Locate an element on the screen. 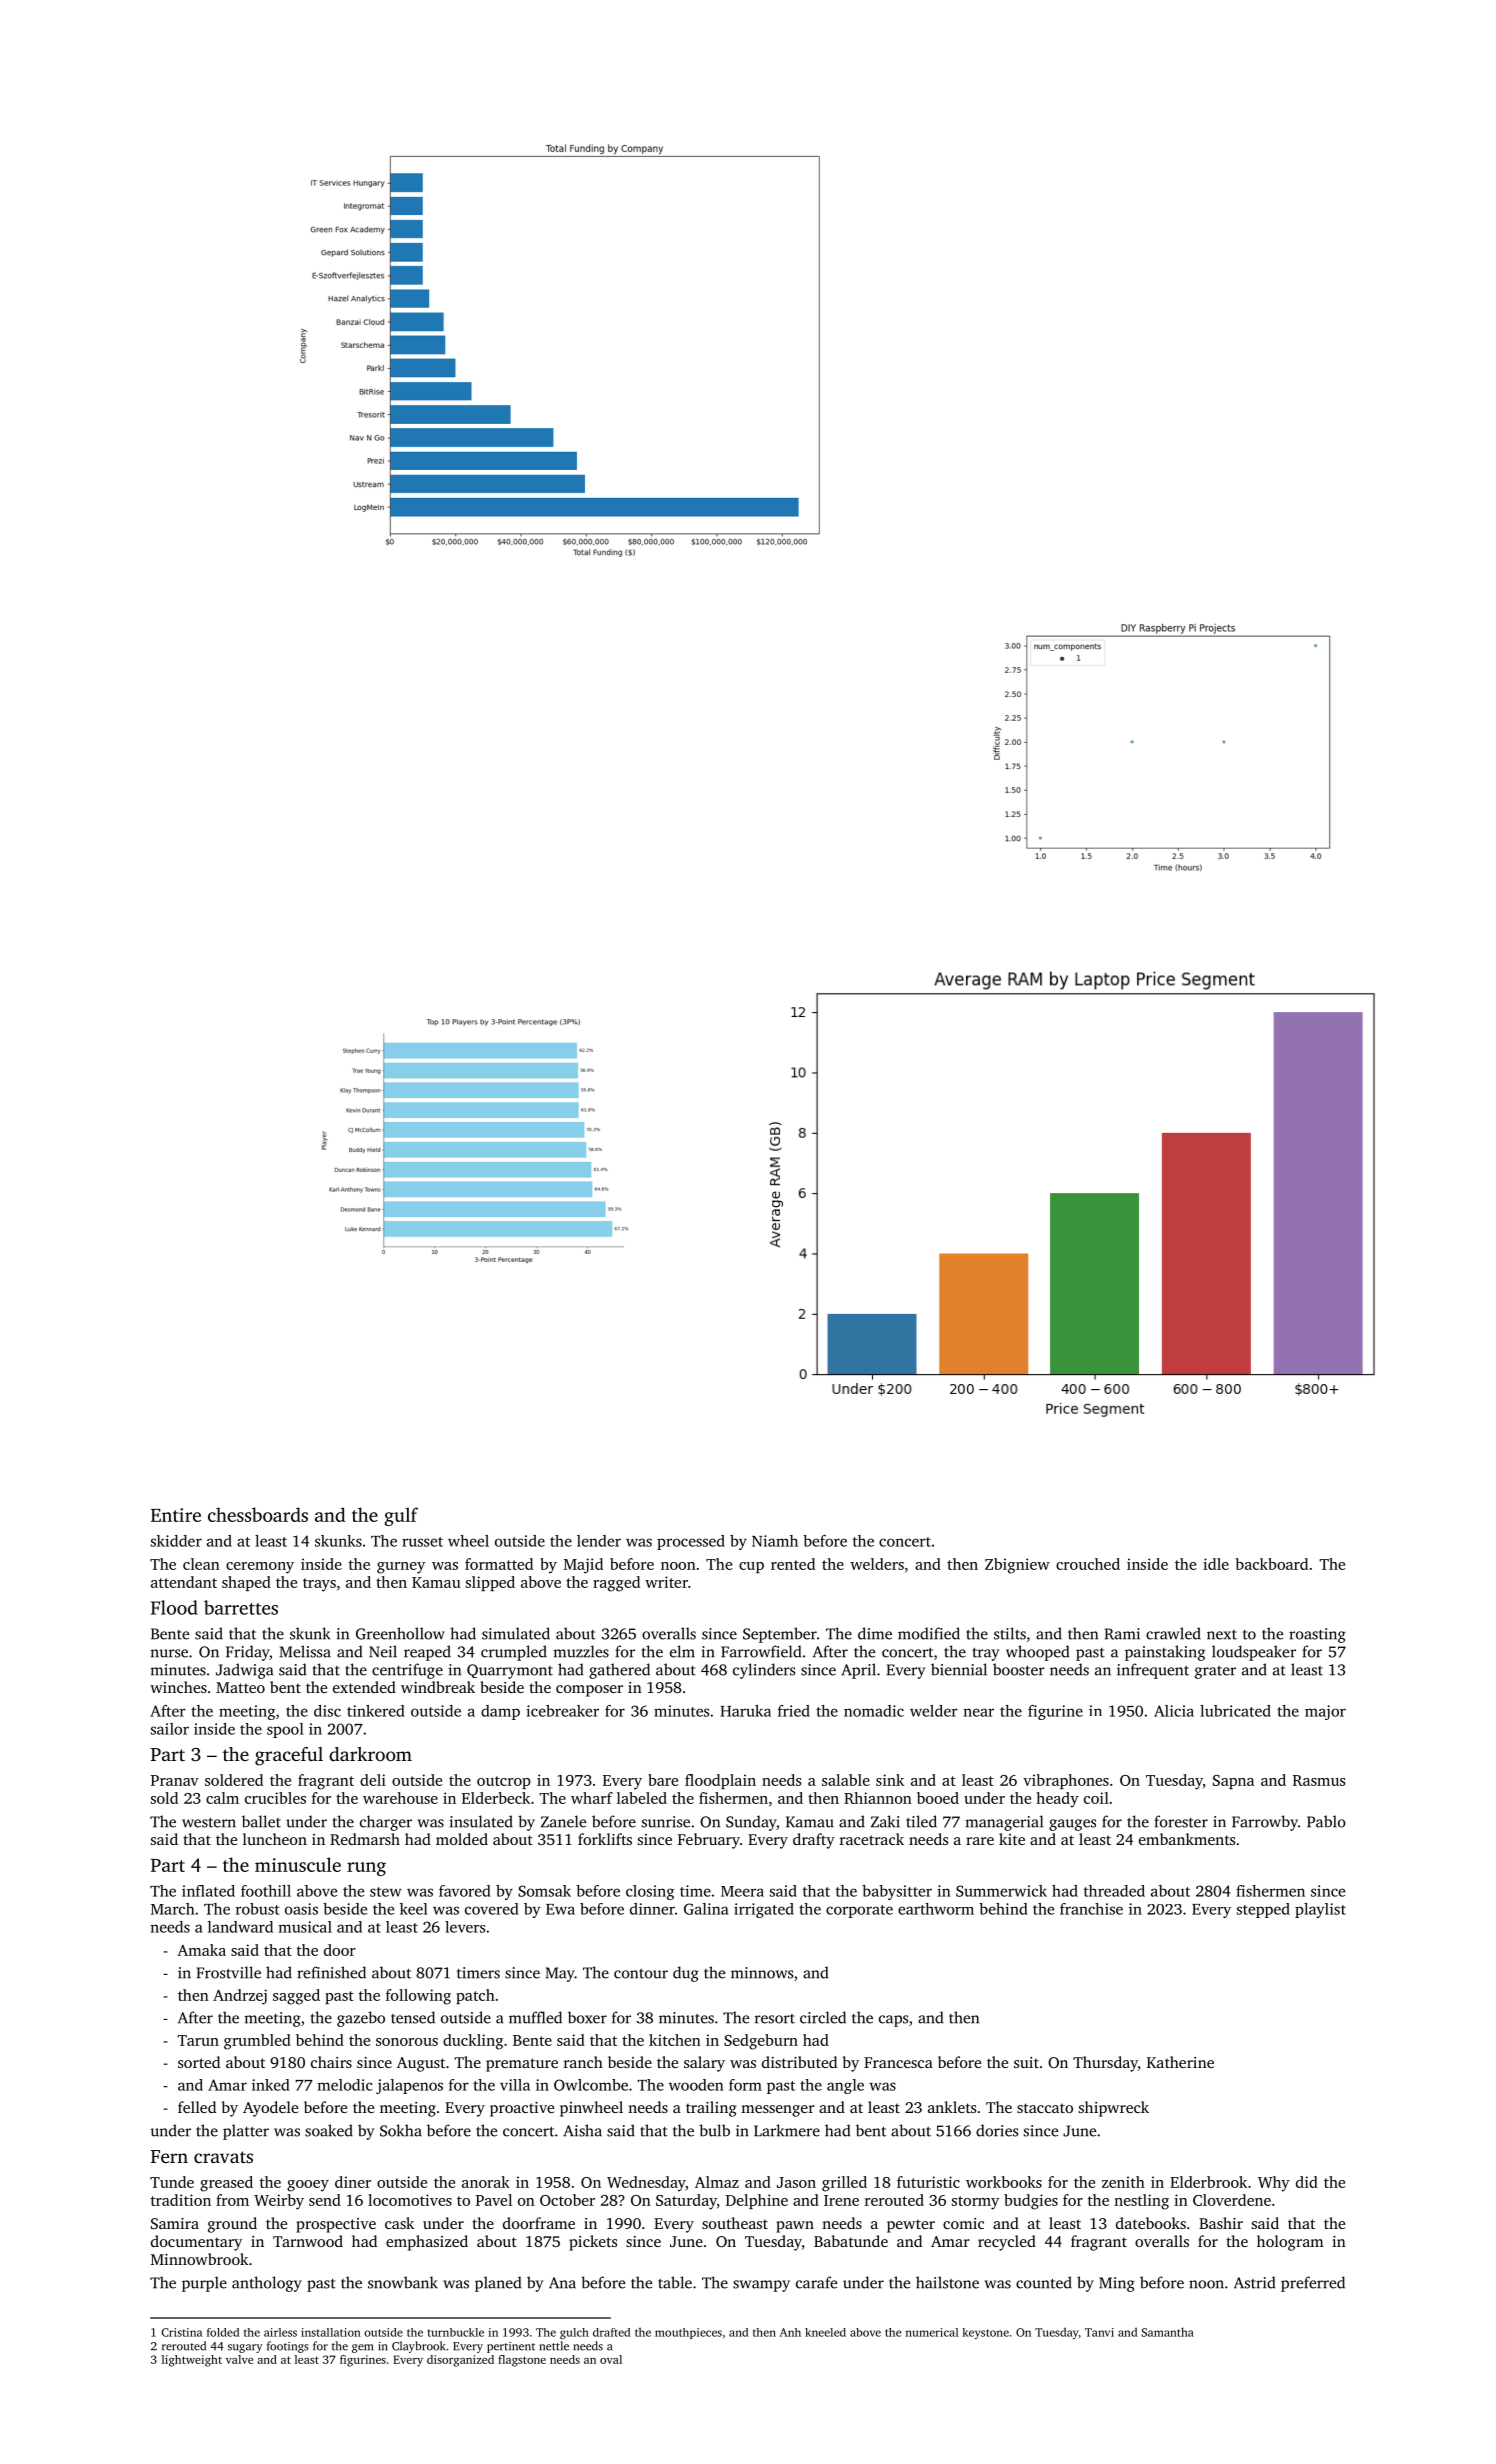  Tarnwood is located at coordinates (308, 2241).
